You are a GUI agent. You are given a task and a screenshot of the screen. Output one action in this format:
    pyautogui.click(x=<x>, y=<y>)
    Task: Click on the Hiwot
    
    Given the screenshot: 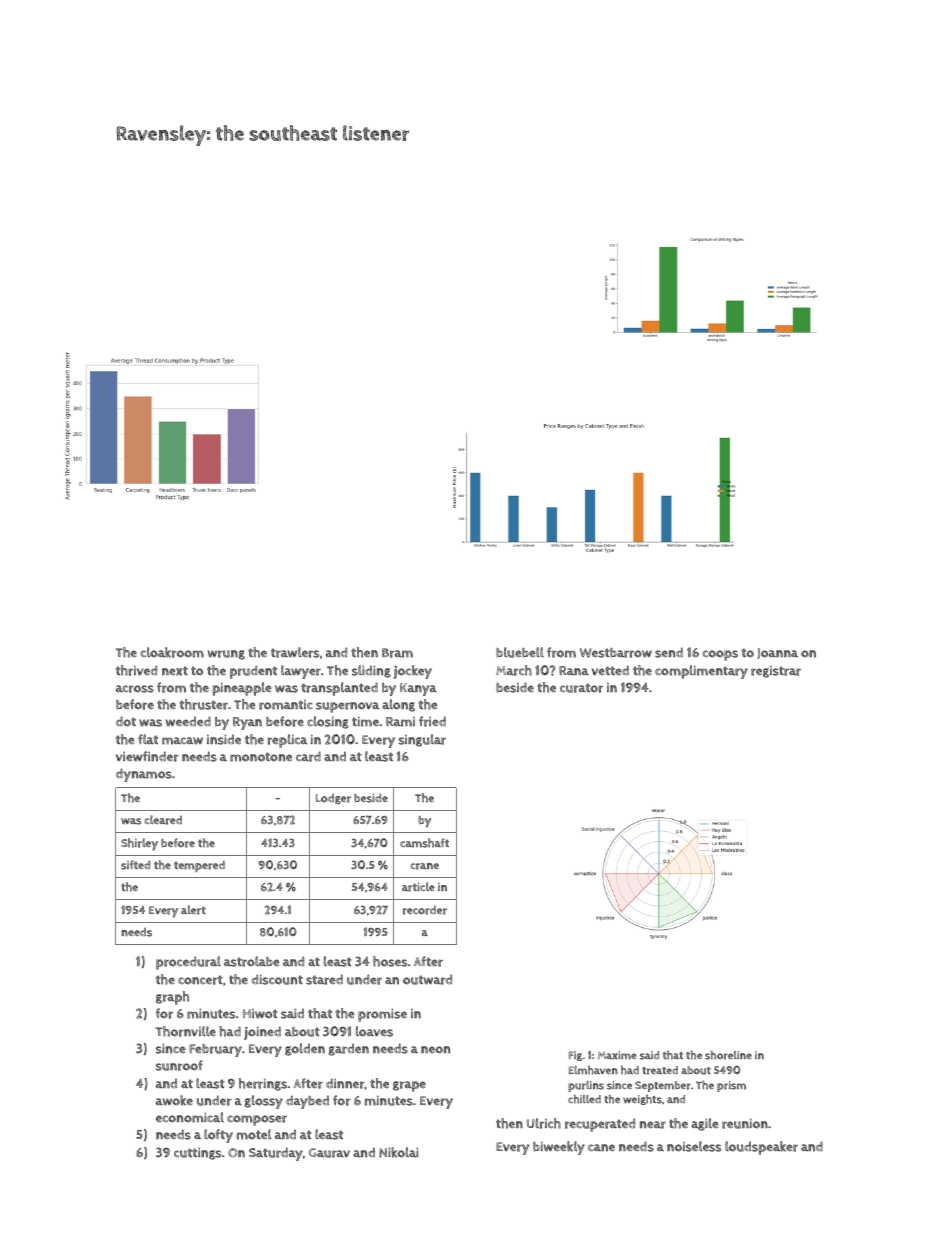 What is the action you would take?
    pyautogui.click(x=260, y=1014)
